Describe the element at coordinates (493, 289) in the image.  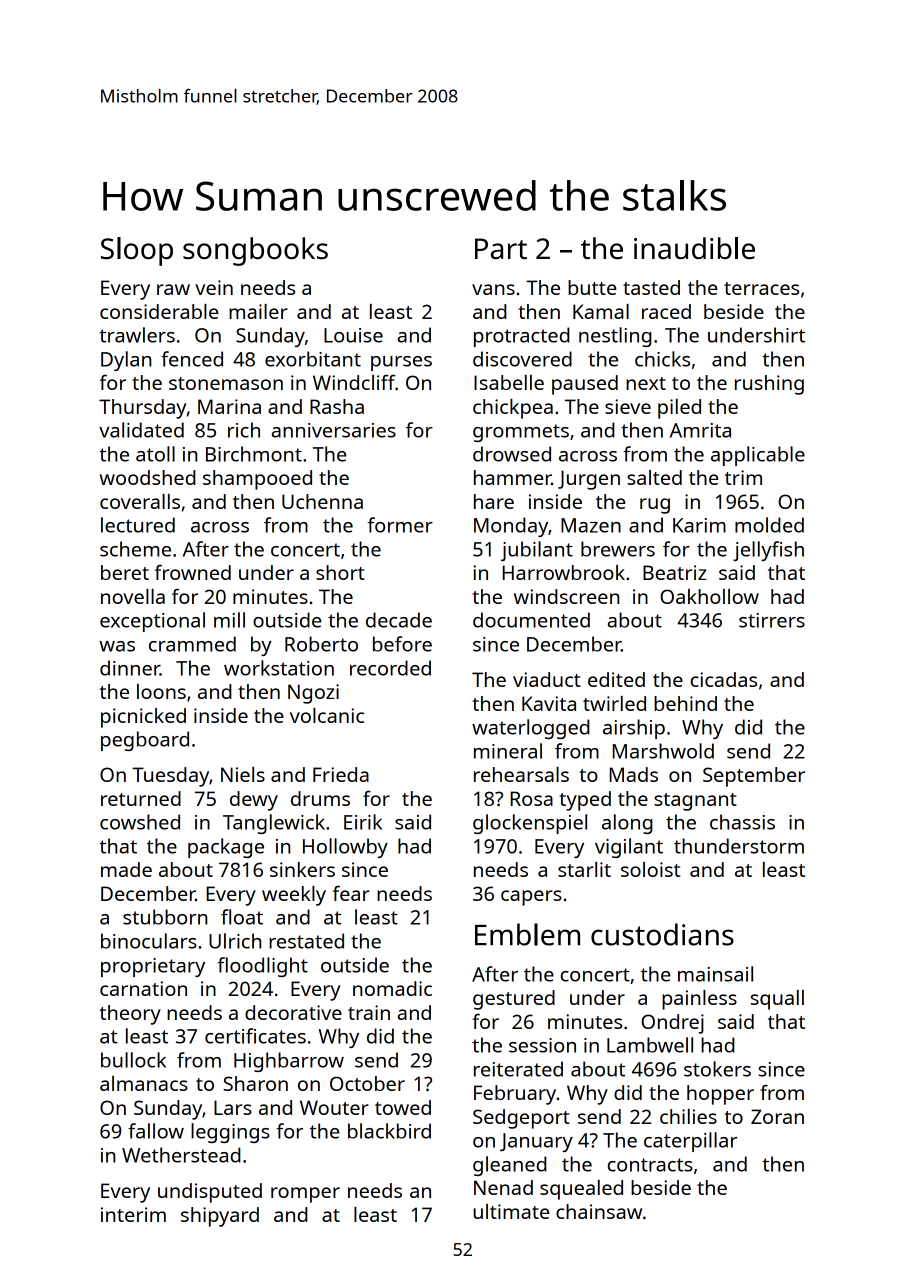
I see `vans` at that location.
